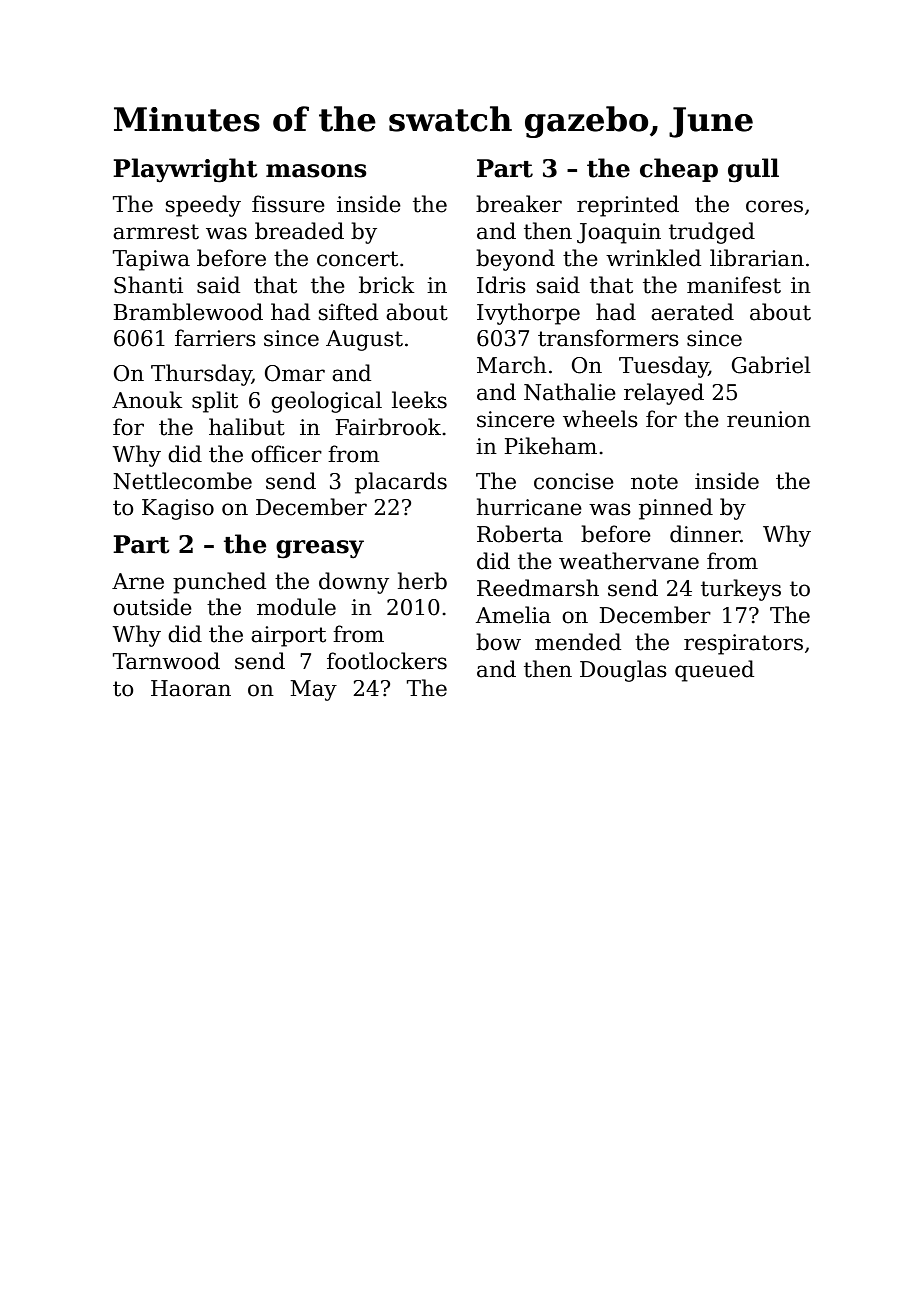 The height and width of the page is (1311, 924). I want to click on Roberta, so click(520, 534).
